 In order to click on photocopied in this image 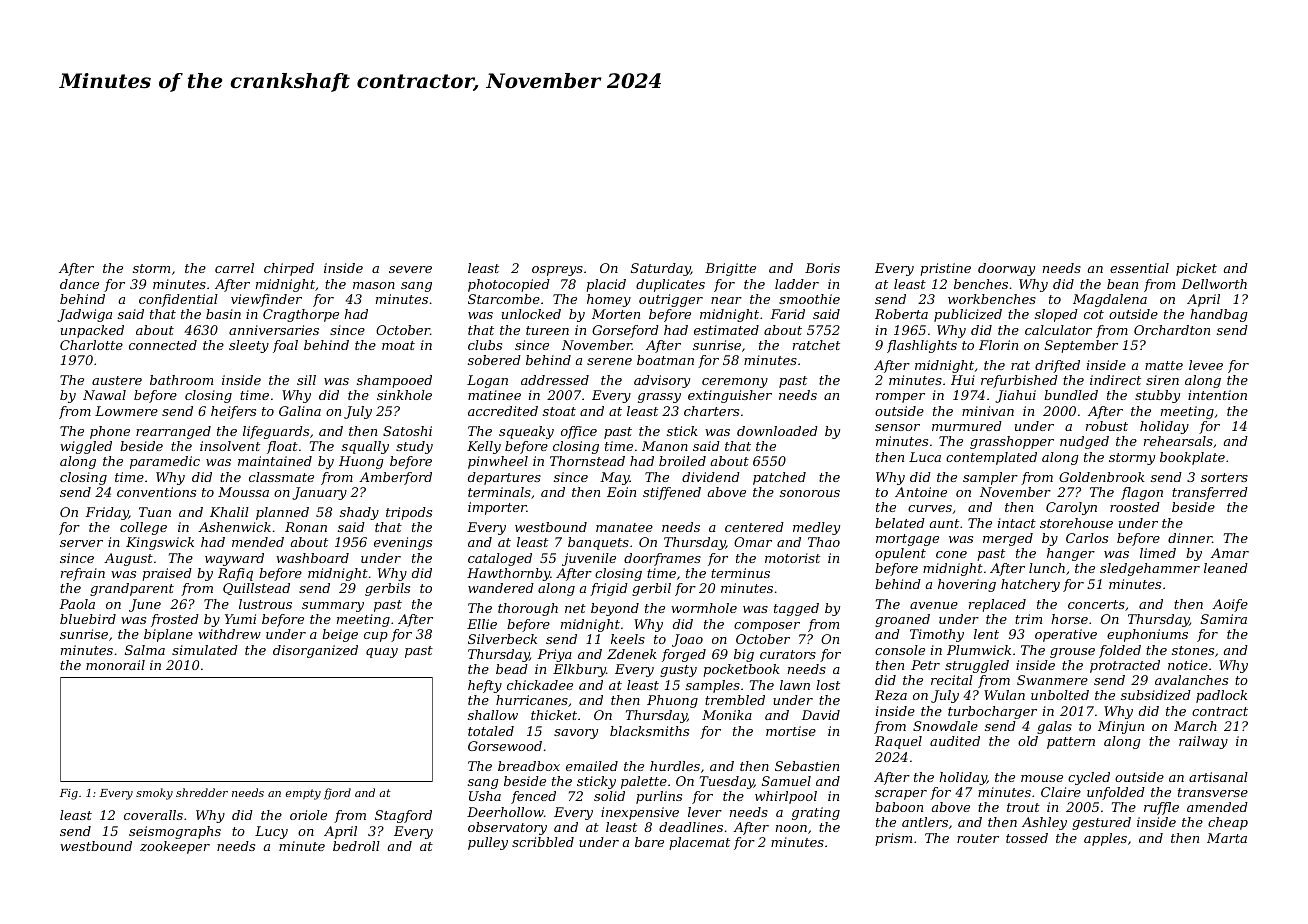, I will do `click(509, 285)`.
